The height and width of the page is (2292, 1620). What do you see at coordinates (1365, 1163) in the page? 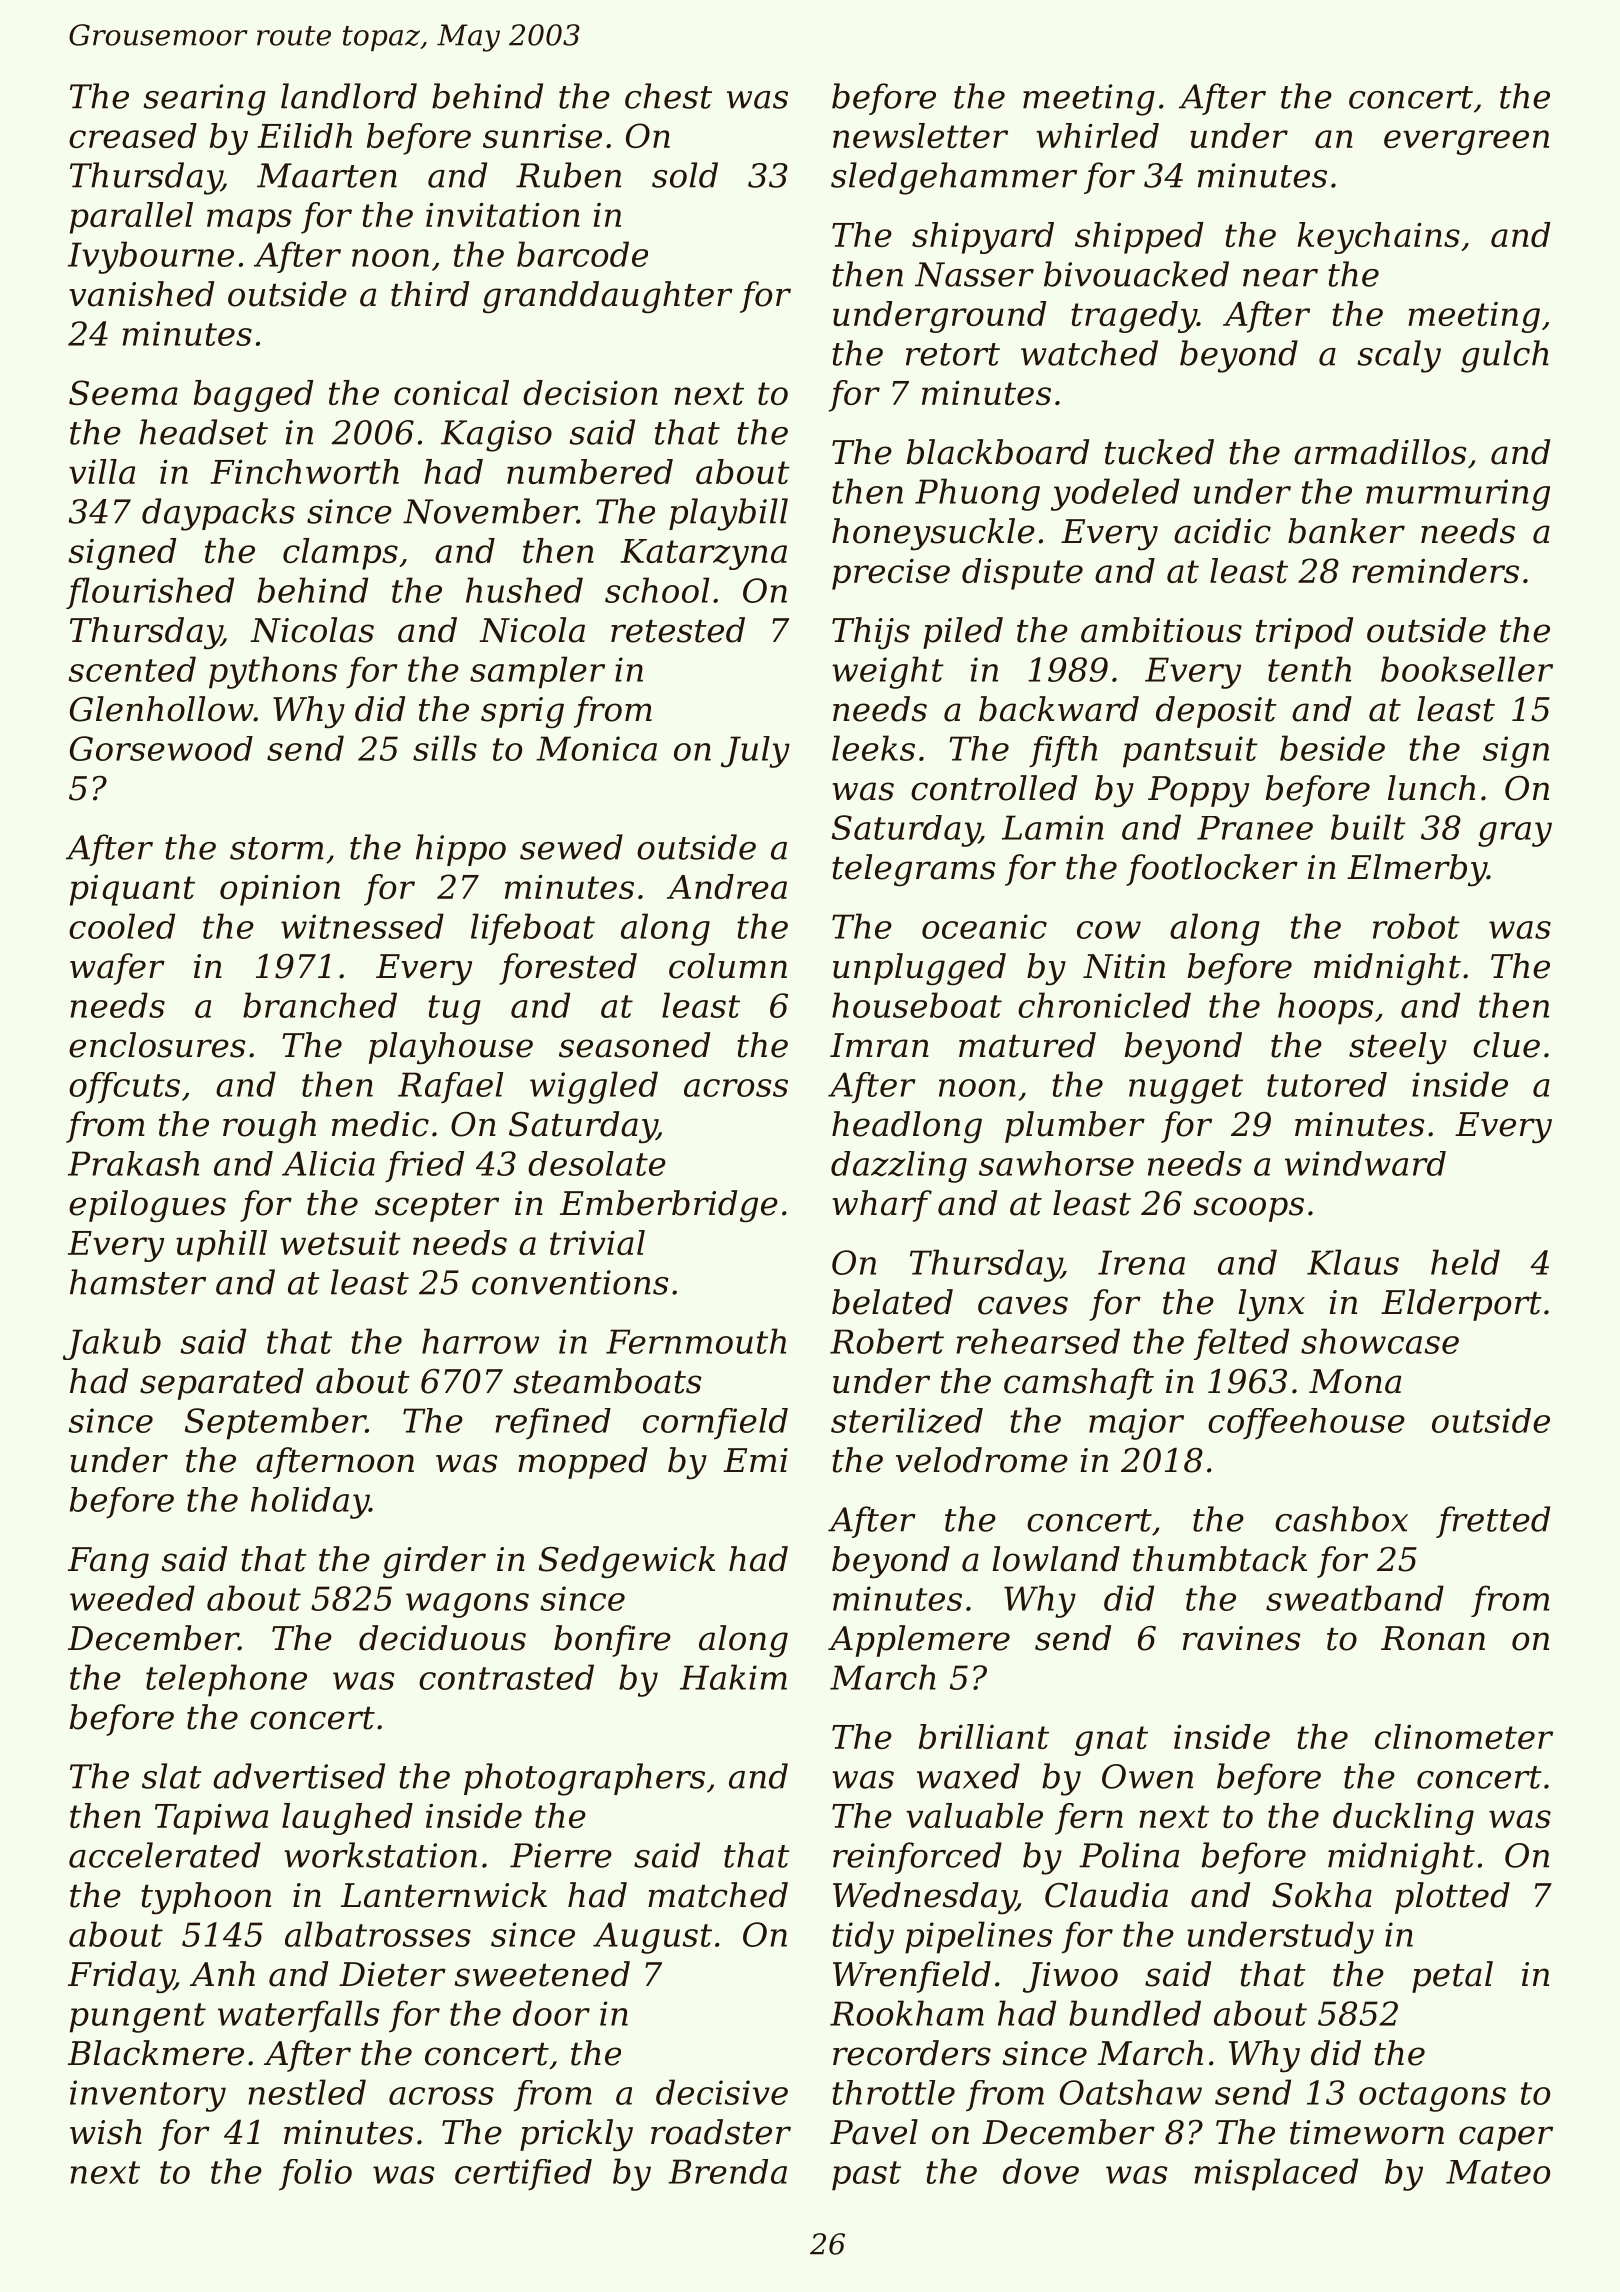
I see `windward` at bounding box center [1365, 1163].
